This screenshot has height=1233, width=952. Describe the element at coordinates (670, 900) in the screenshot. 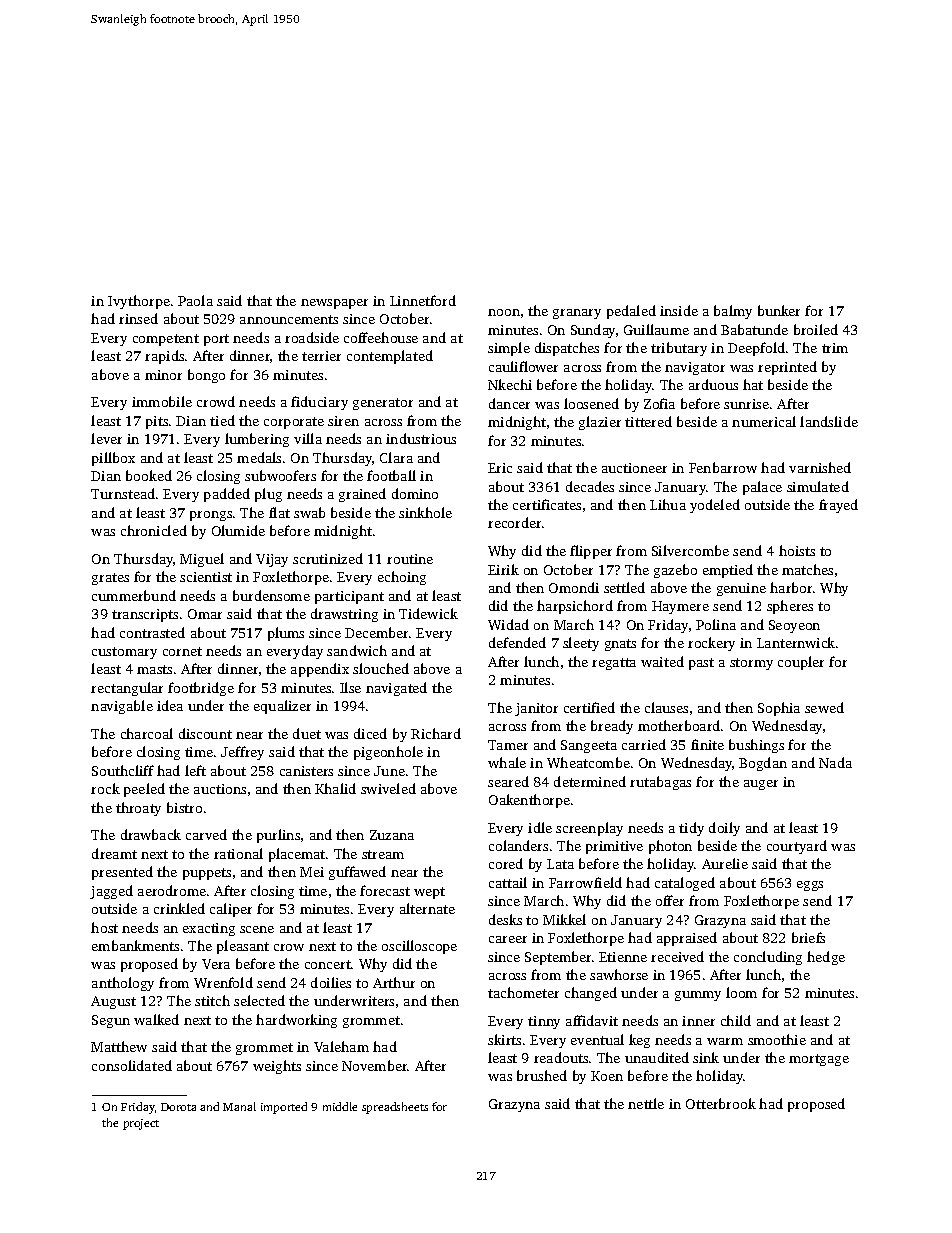

I see `offer` at that location.
